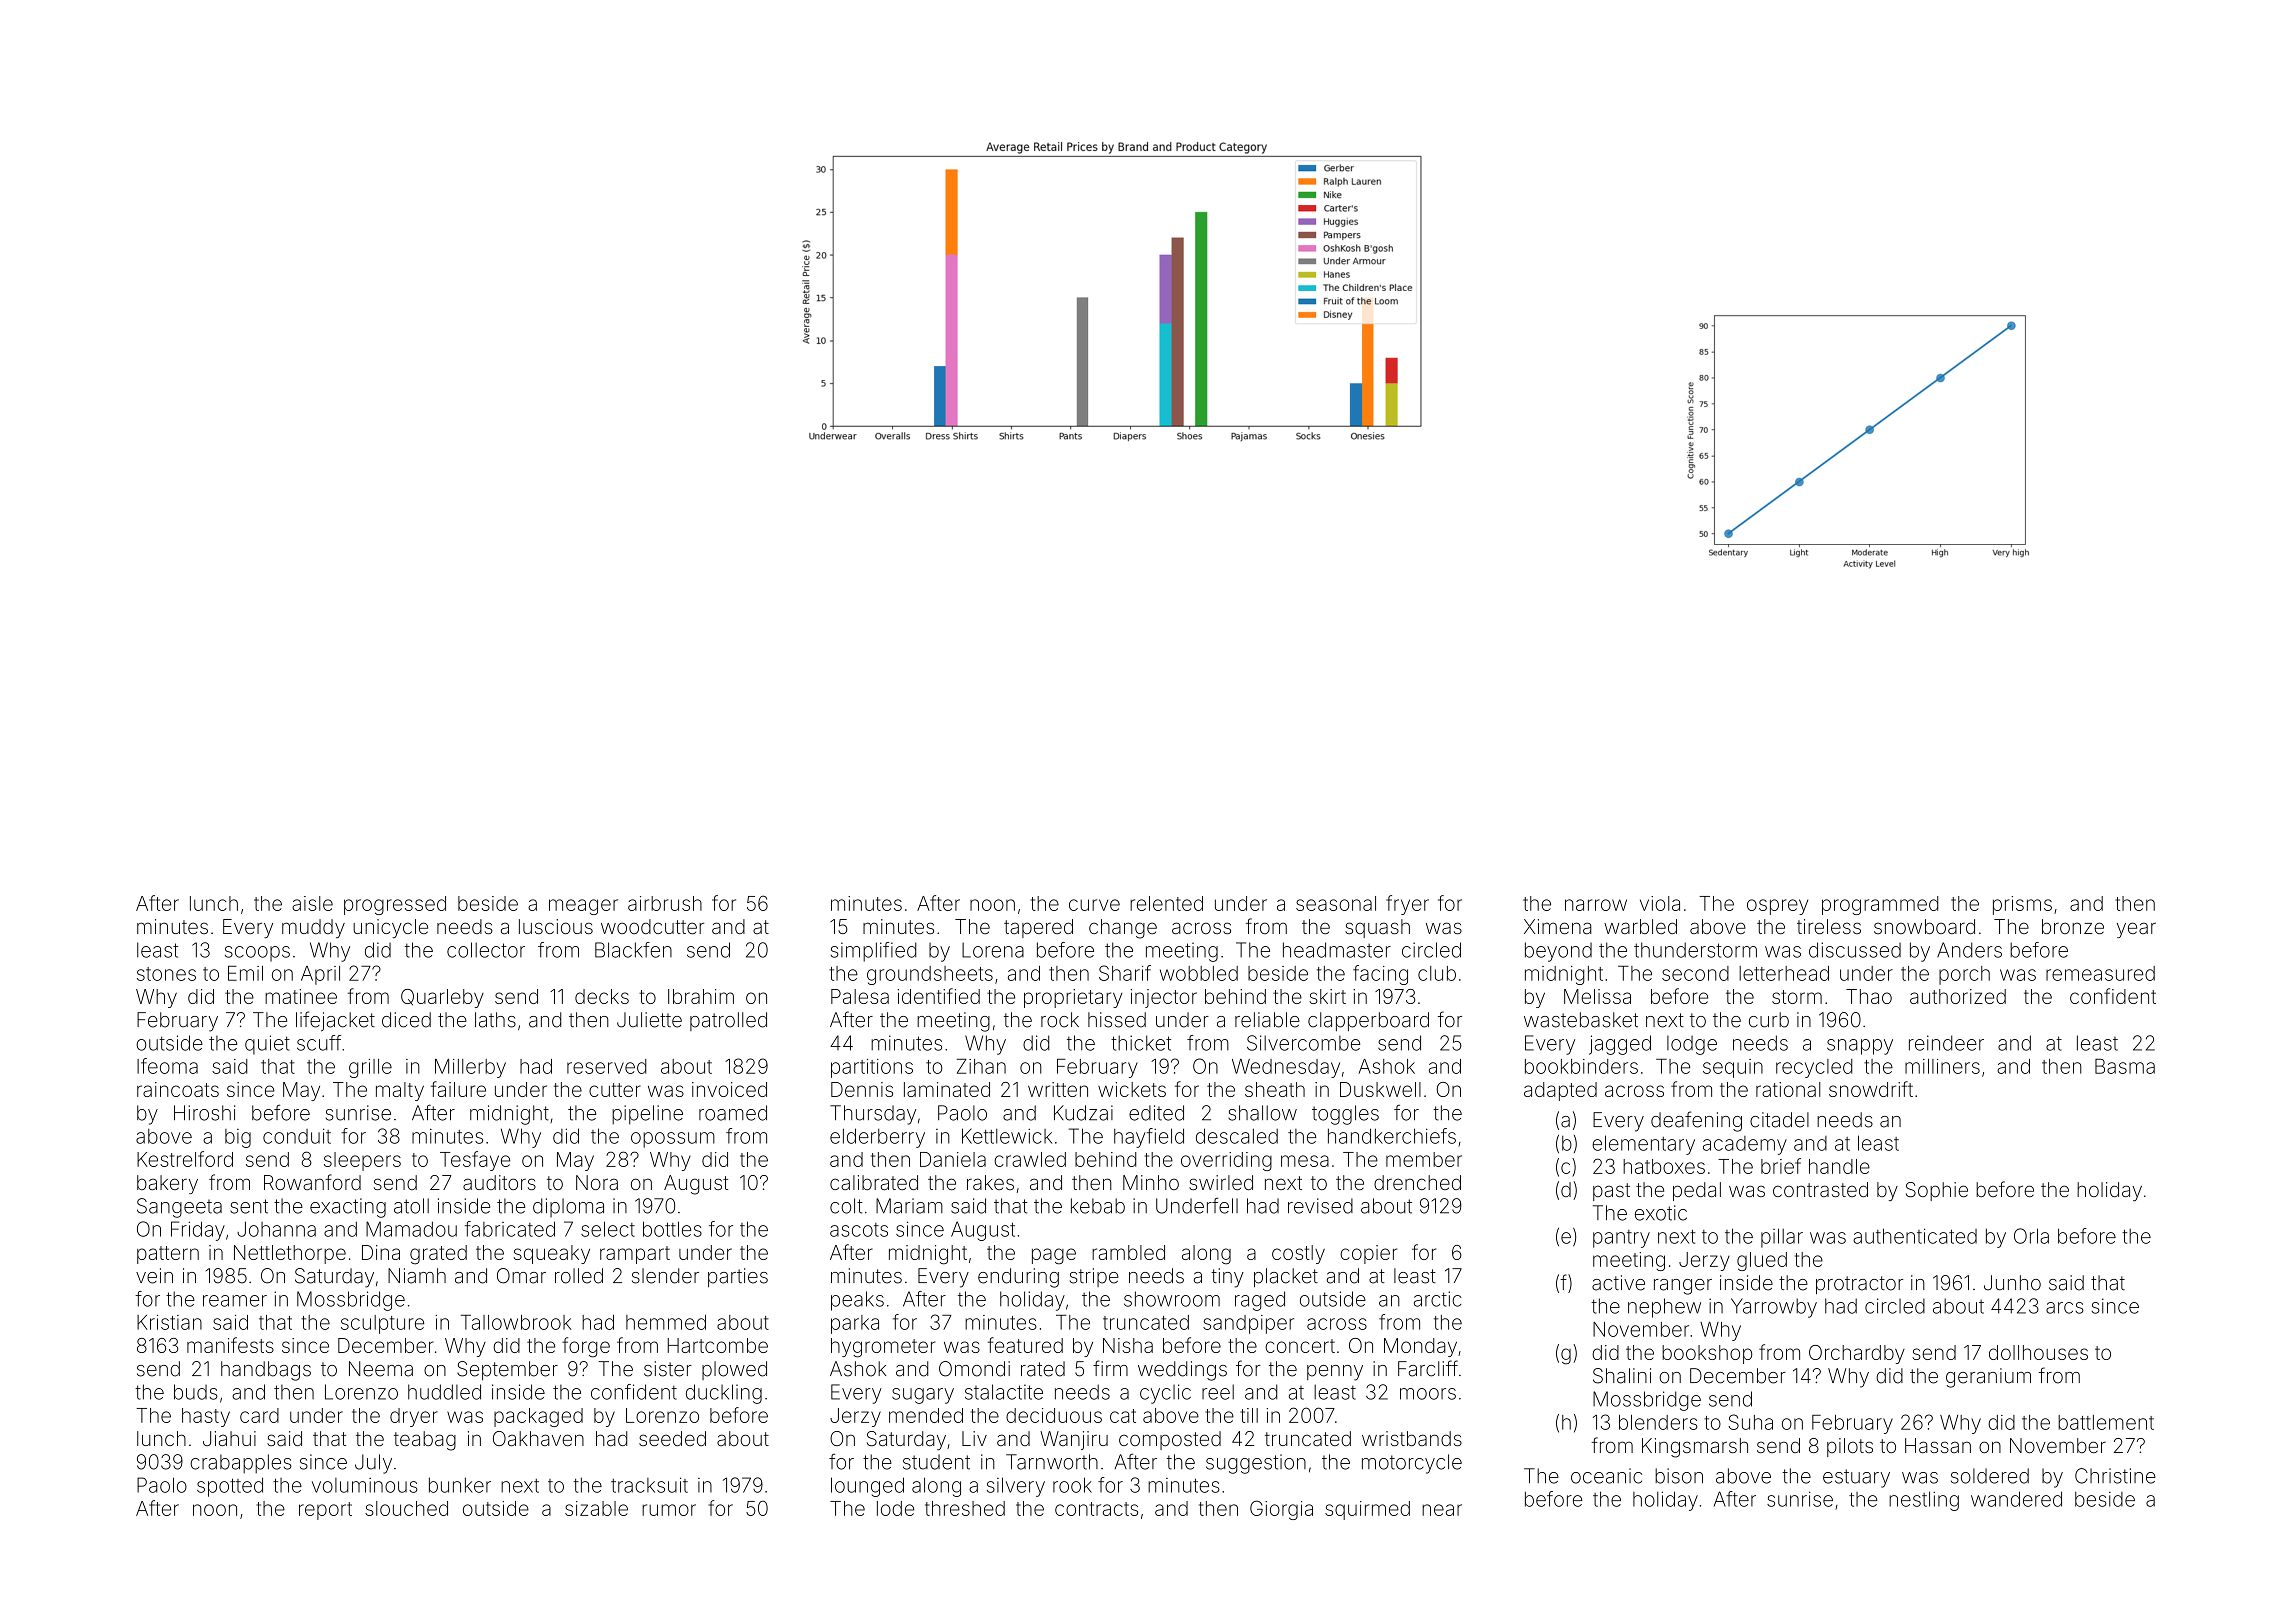 The image size is (2292, 1620). Describe the element at coordinates (666, 1322) in the screenshot. I see `hemmed` at that location.
